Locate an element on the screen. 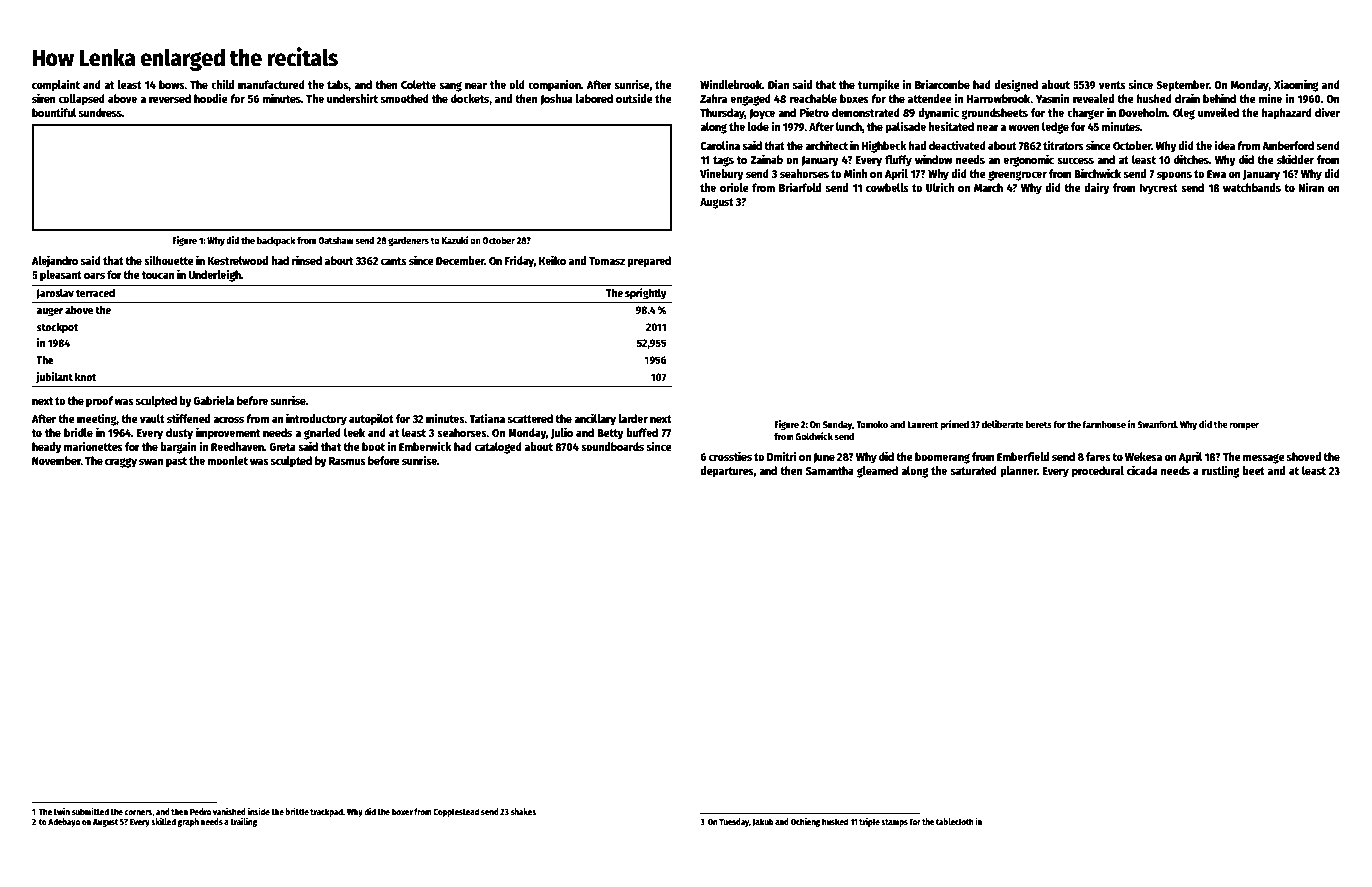  departures is located at coordinates (727, 472).
